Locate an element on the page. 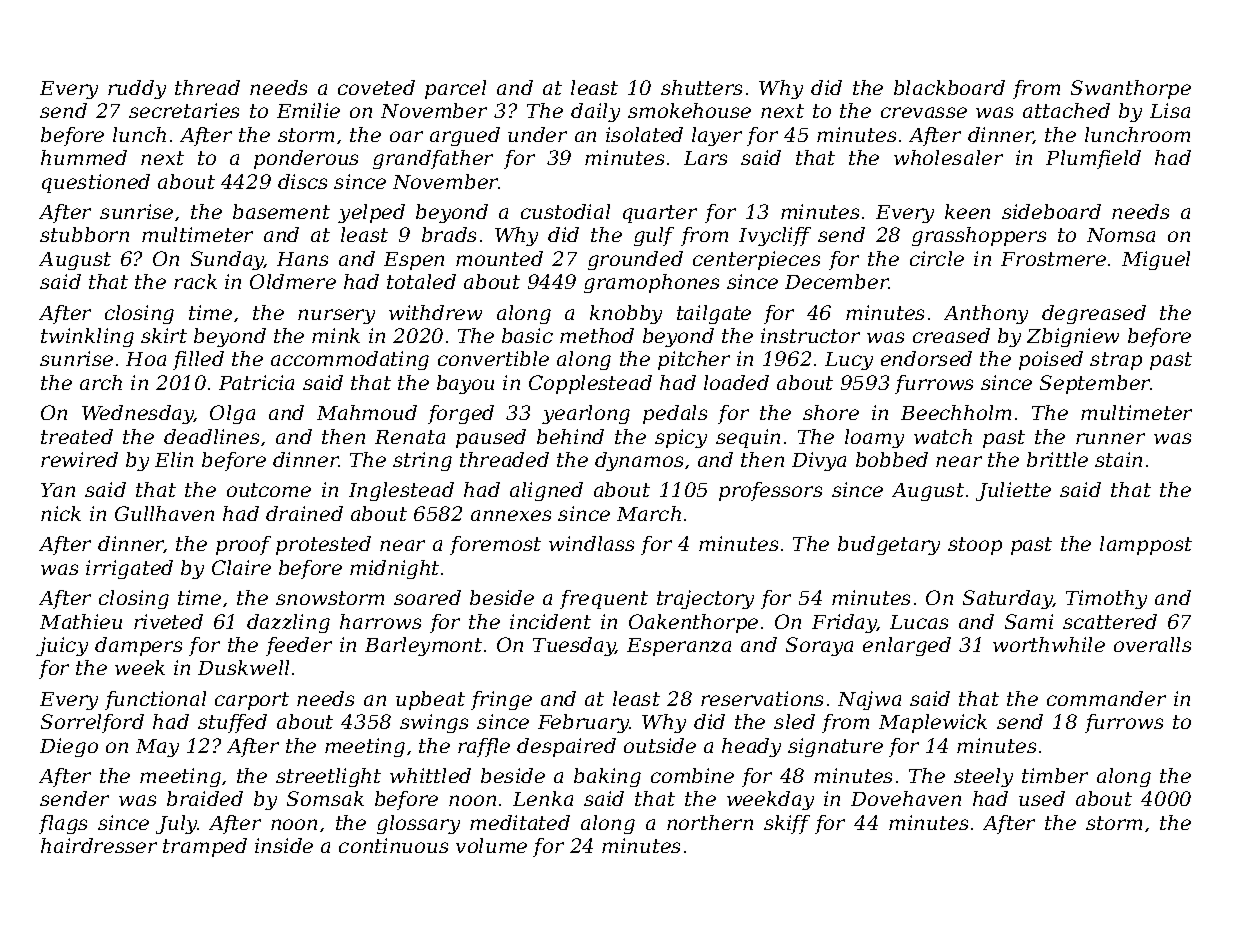  Dovehaven is located at coordinates (906, 798).
